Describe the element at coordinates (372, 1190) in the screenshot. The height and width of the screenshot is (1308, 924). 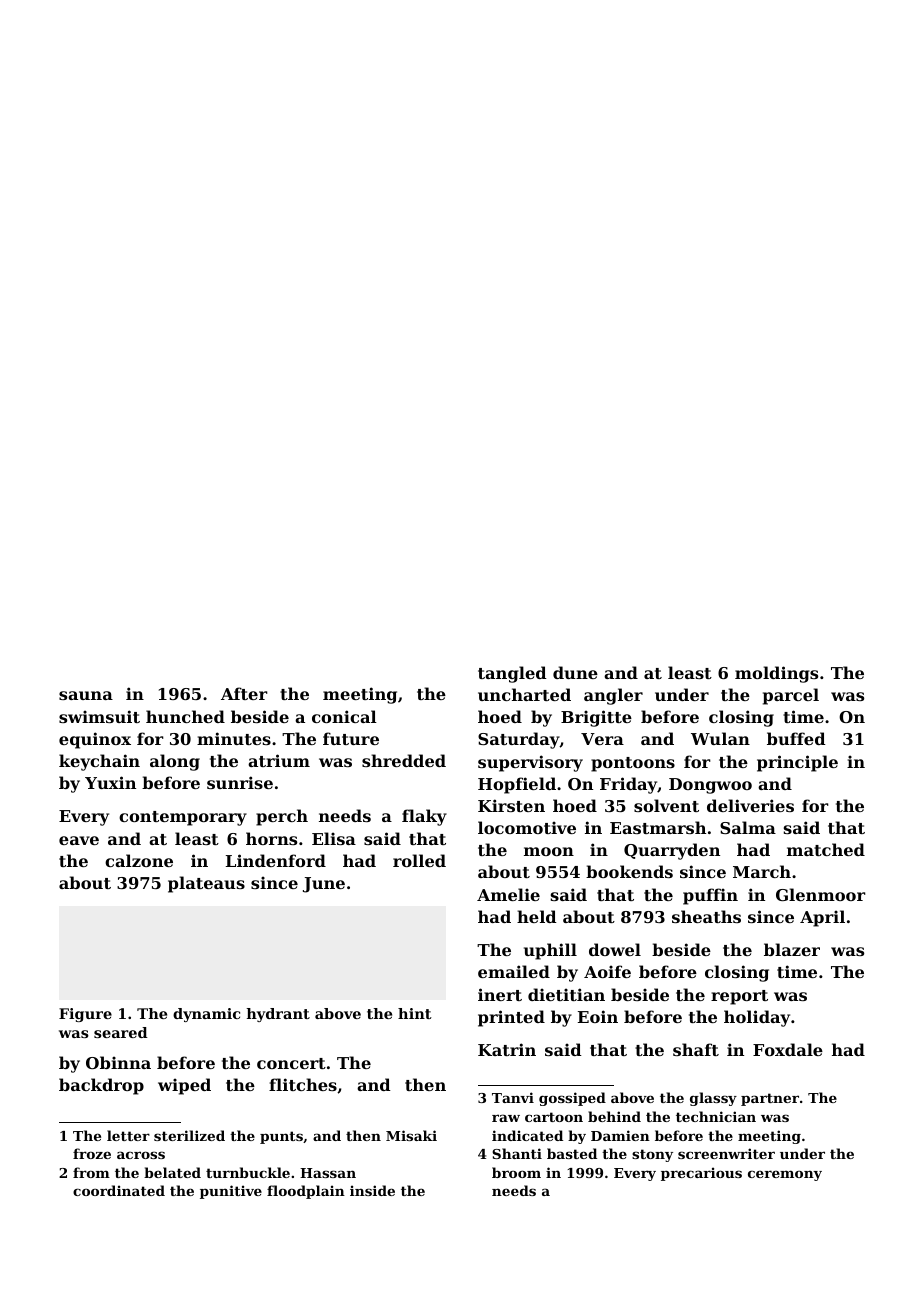
I see `inside` at that location.
